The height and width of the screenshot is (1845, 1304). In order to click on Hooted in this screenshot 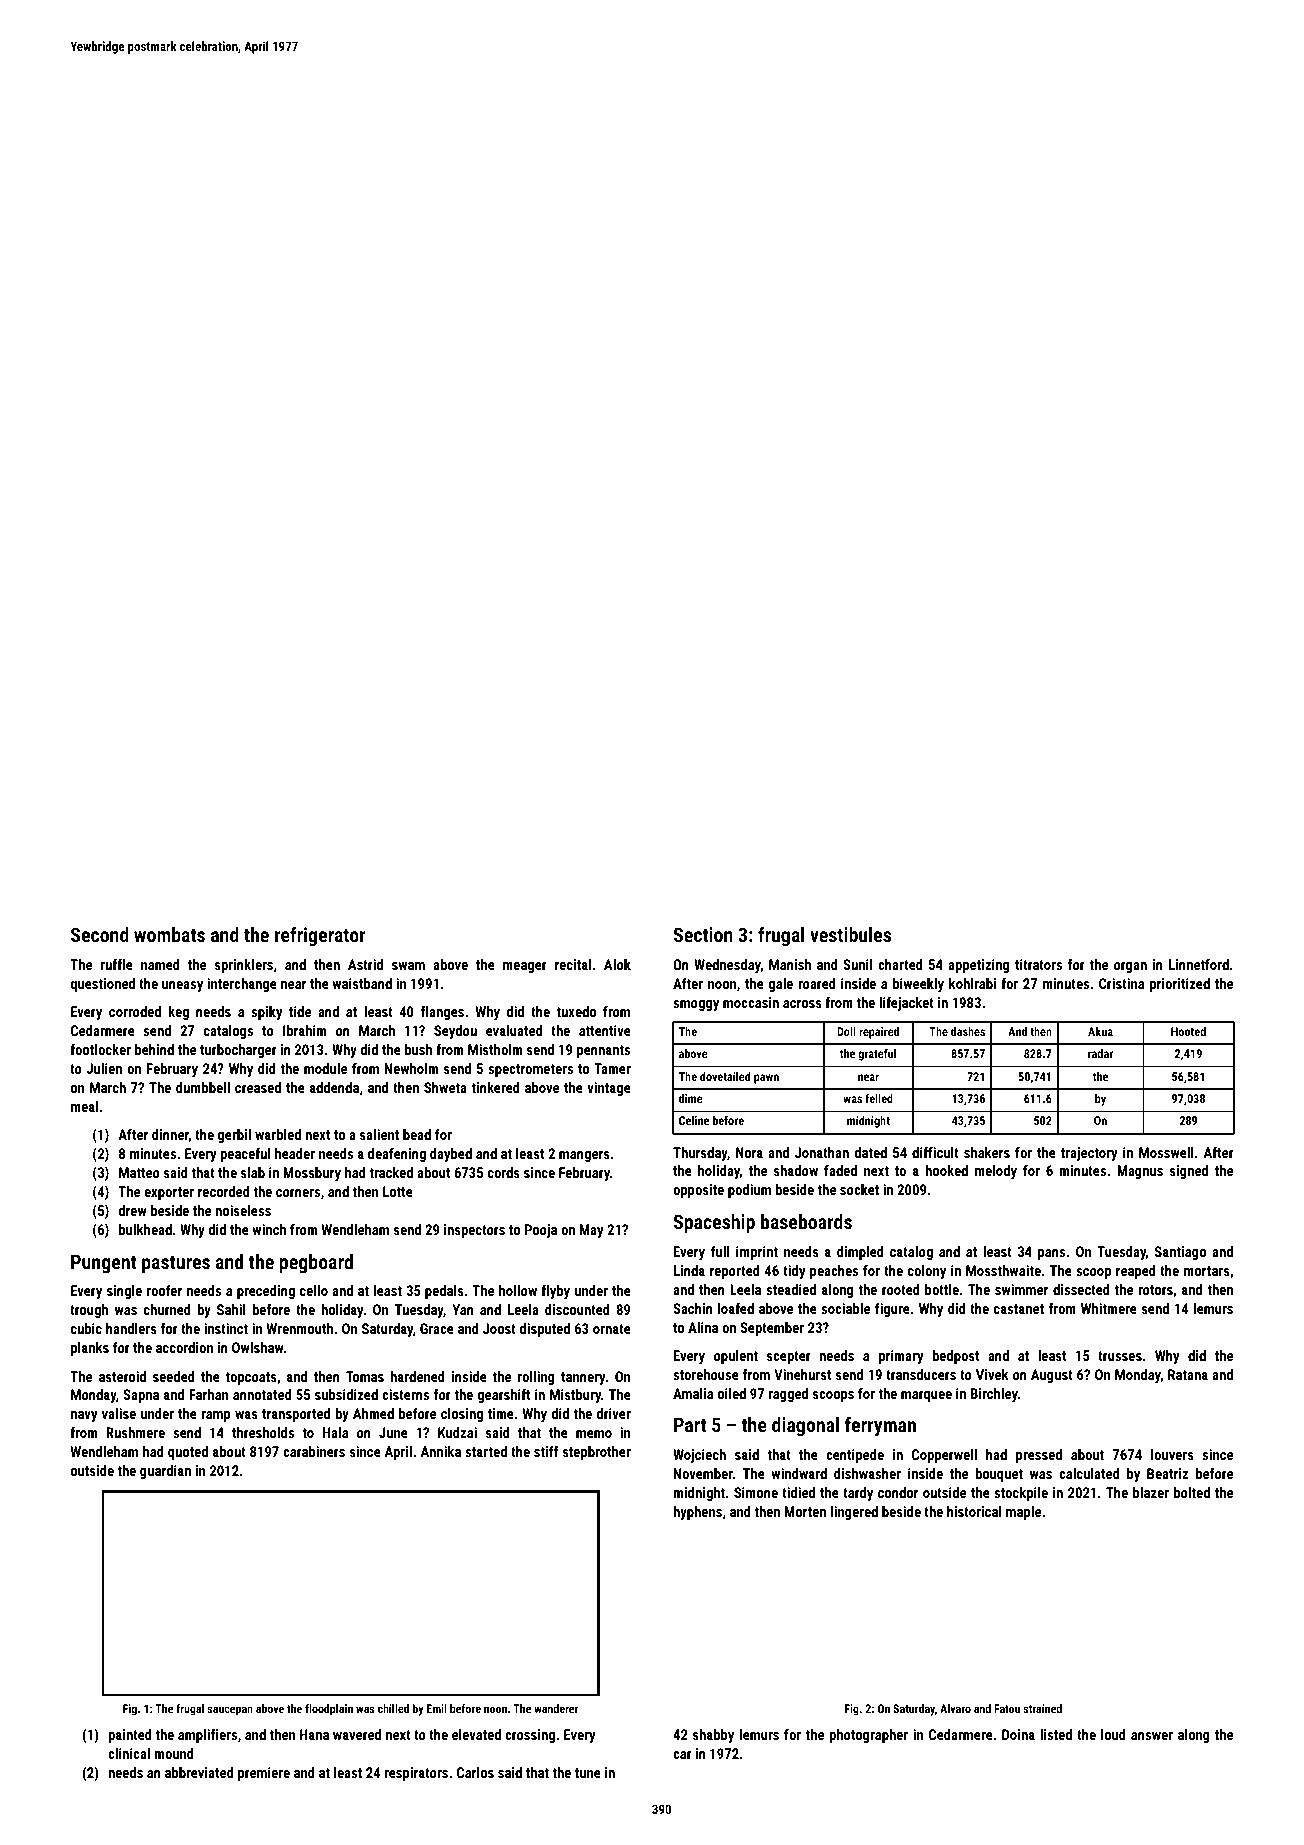, I will do `click(1188, 1031)`.
